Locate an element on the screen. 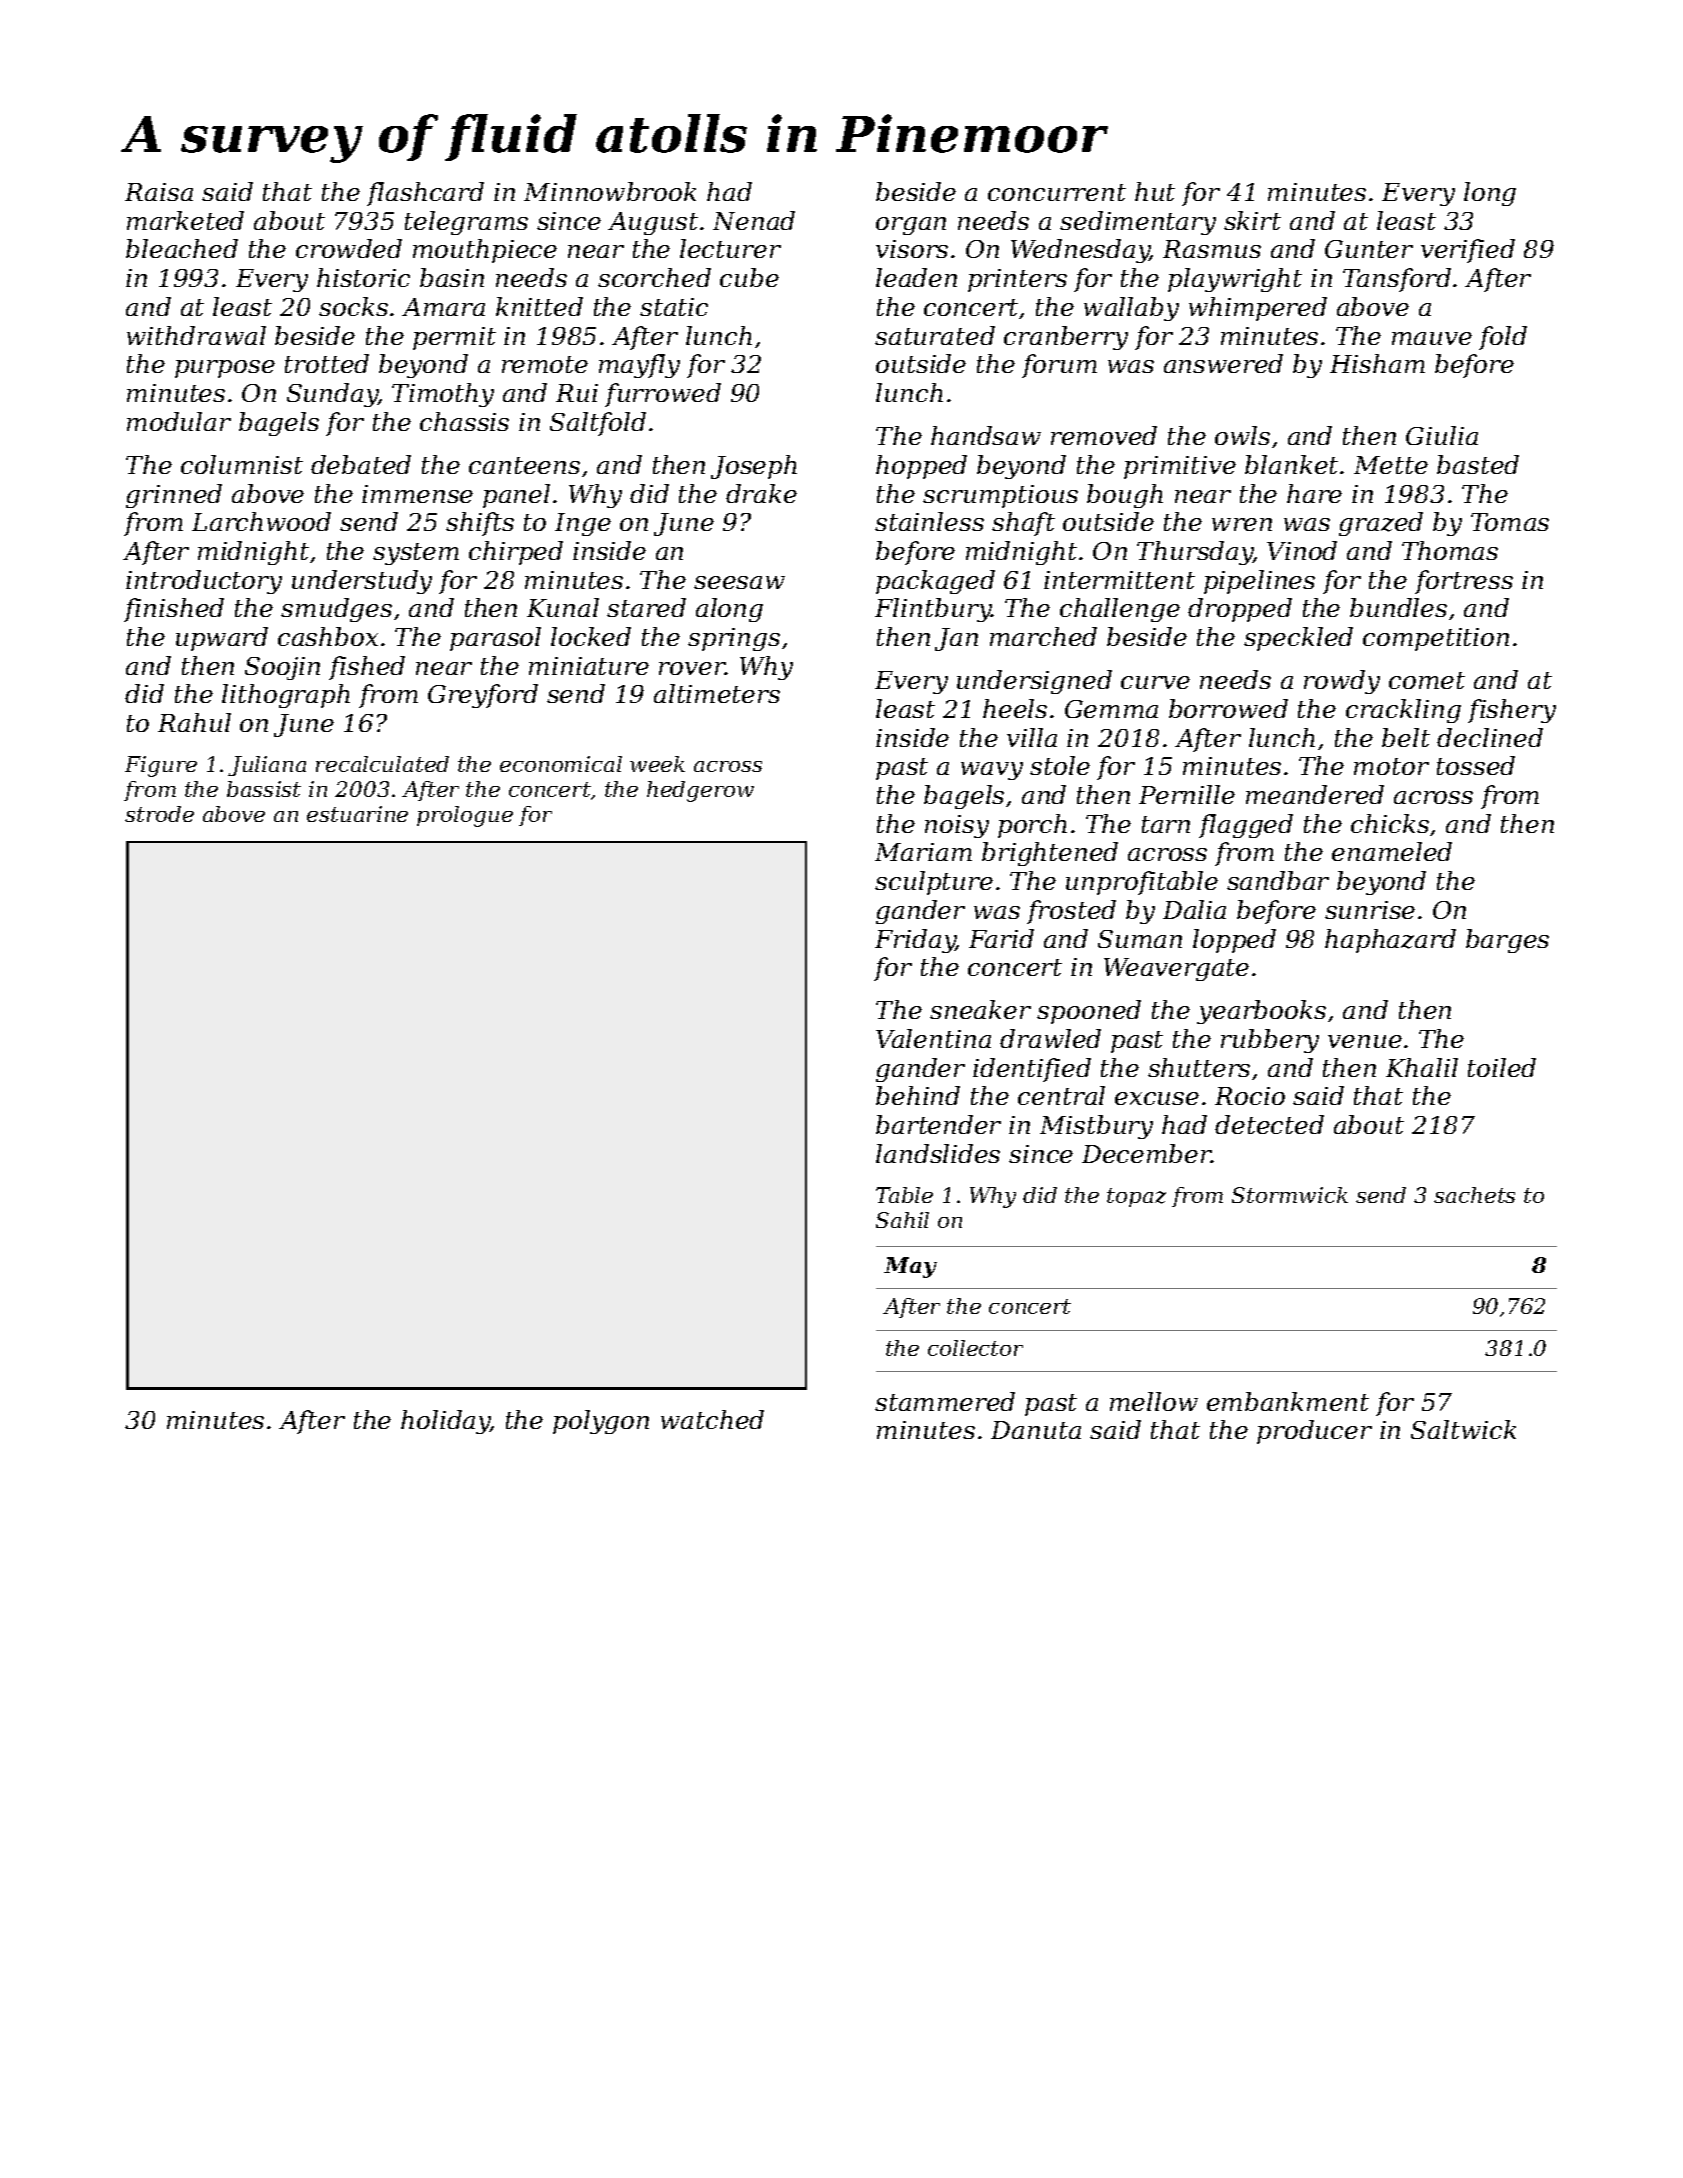 The height and width of the screenshot is (2178, 1683). Tomas is located at coordinates (1510, 522).
